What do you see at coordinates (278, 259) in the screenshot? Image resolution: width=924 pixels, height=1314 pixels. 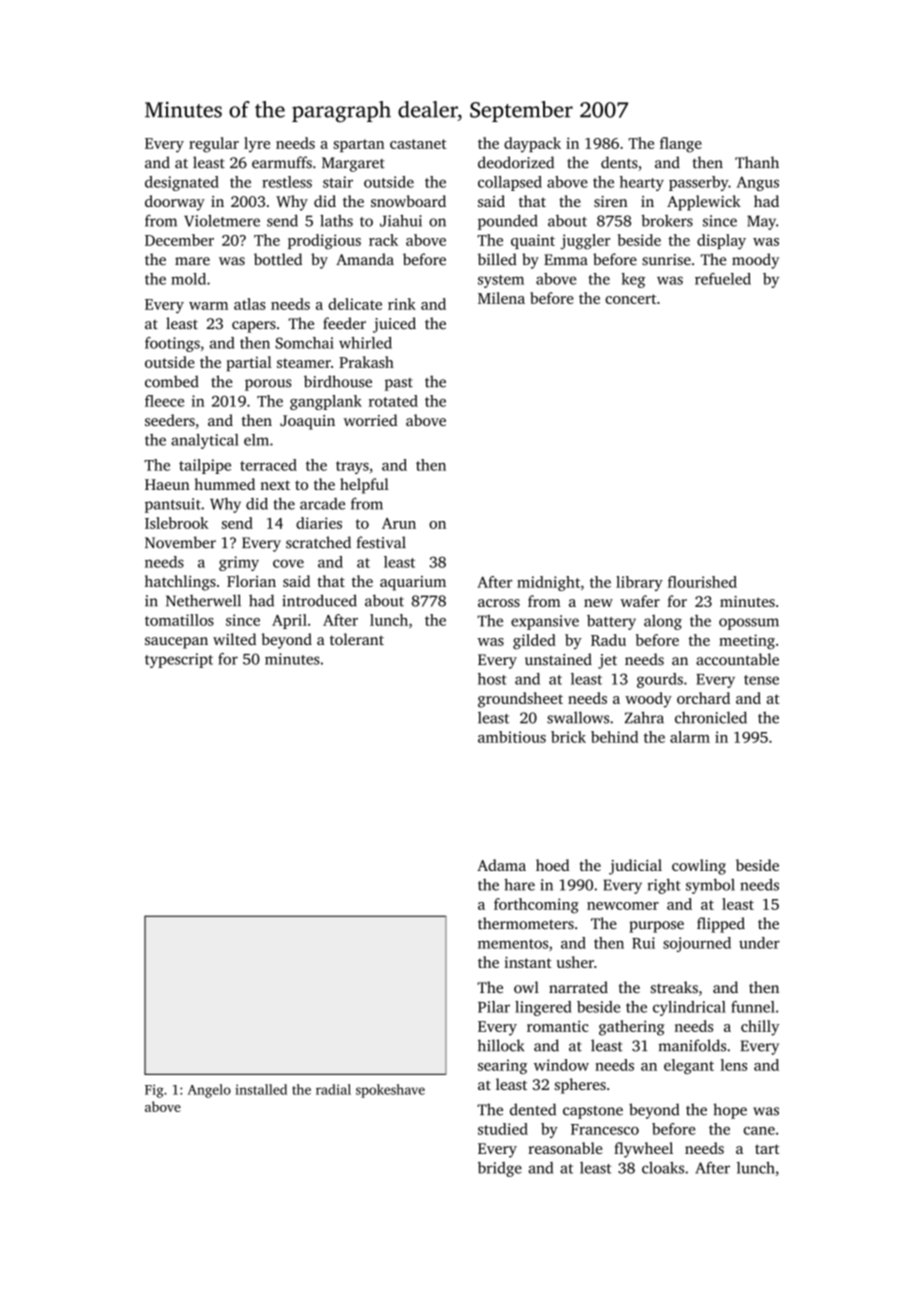 I see `bottled` at bounding box center [278, 259].
